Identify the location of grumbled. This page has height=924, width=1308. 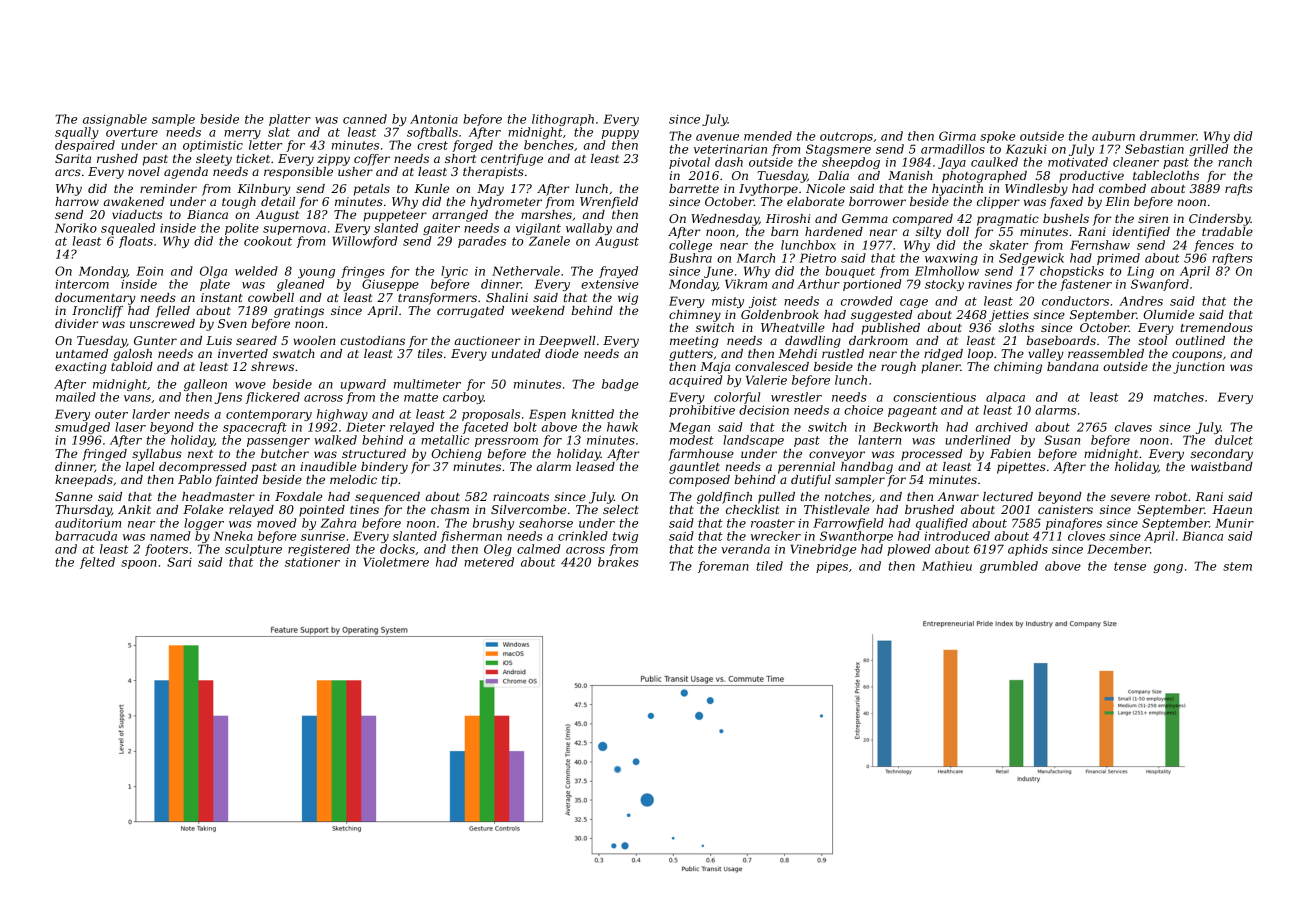
(1009, 567).
